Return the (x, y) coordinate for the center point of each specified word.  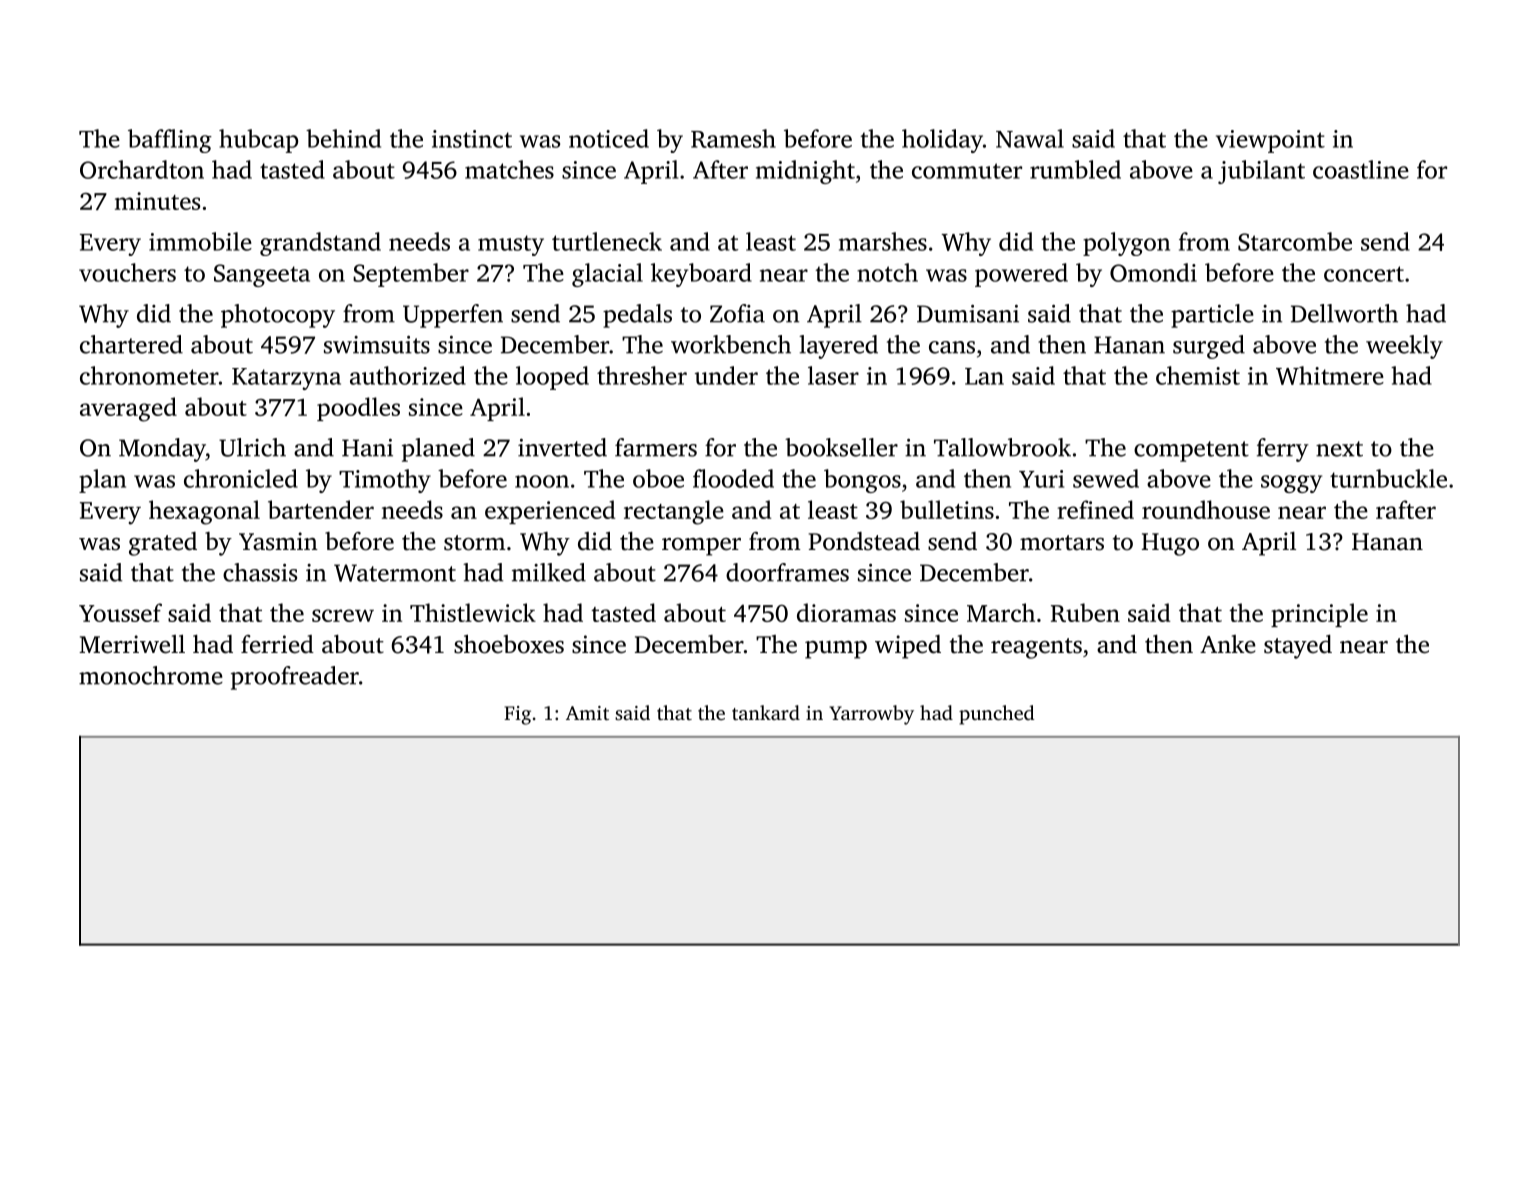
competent (1191, 451)
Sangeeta (262, 275)
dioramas (846, 612)
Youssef (120, 612)
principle (1319, 615)
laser (833, 375)
